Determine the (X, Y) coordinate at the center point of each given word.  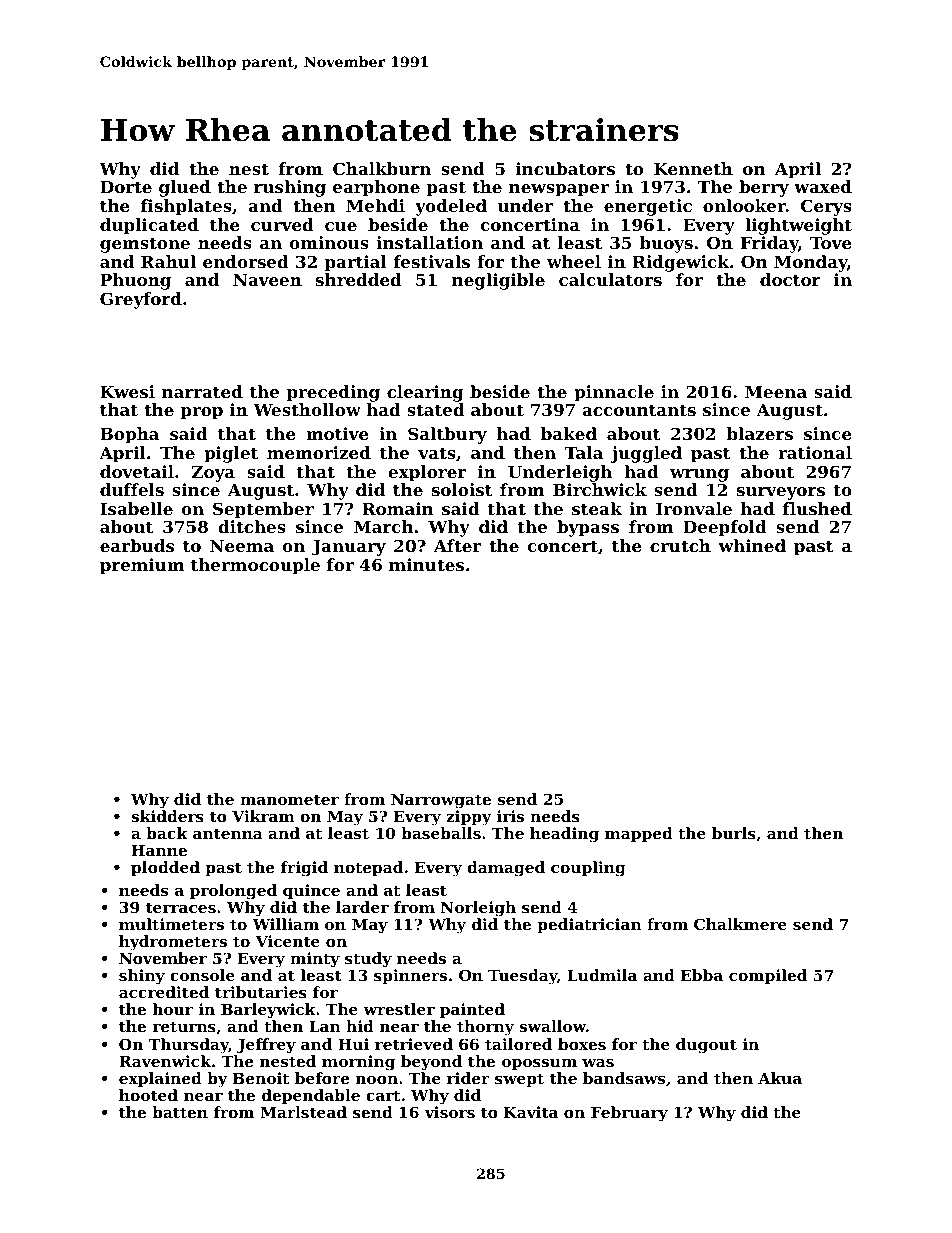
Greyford (141, 300)
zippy (469, 818)
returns (184, 1026)
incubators (565, 168)
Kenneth (693, 168)
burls (734, 833)
